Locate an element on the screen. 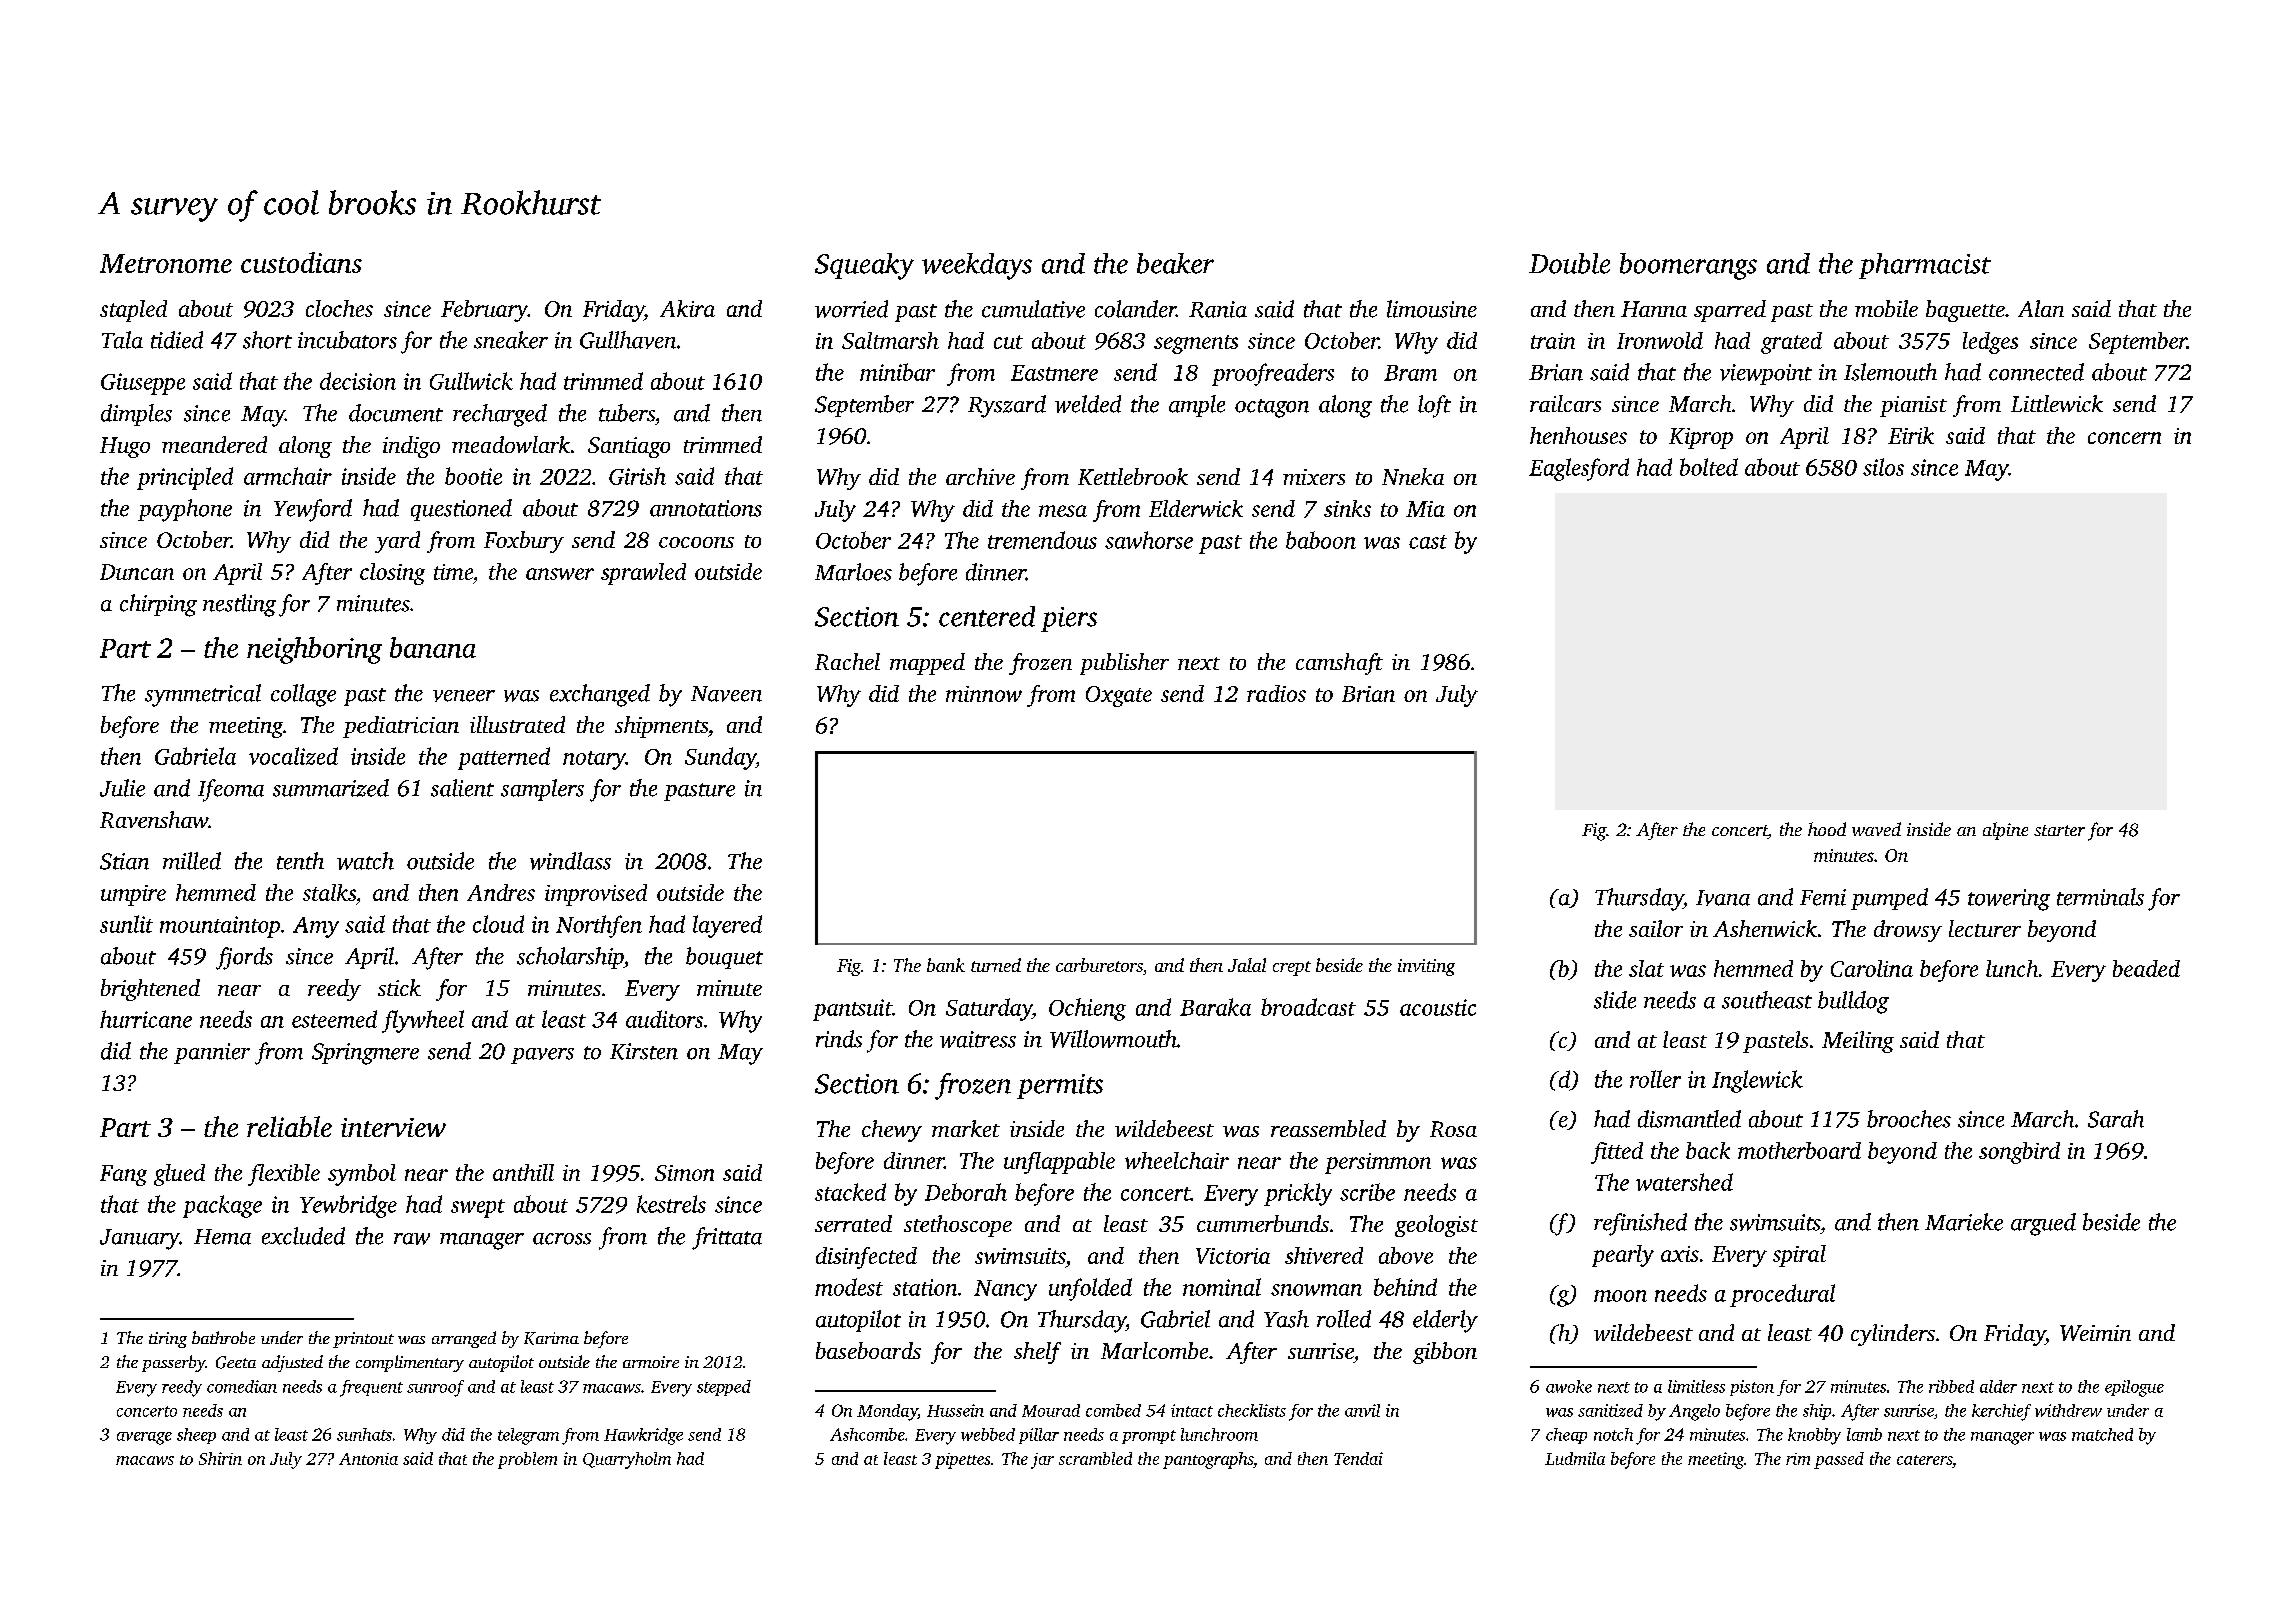  beaker is located at coordinates (1175, 263).
